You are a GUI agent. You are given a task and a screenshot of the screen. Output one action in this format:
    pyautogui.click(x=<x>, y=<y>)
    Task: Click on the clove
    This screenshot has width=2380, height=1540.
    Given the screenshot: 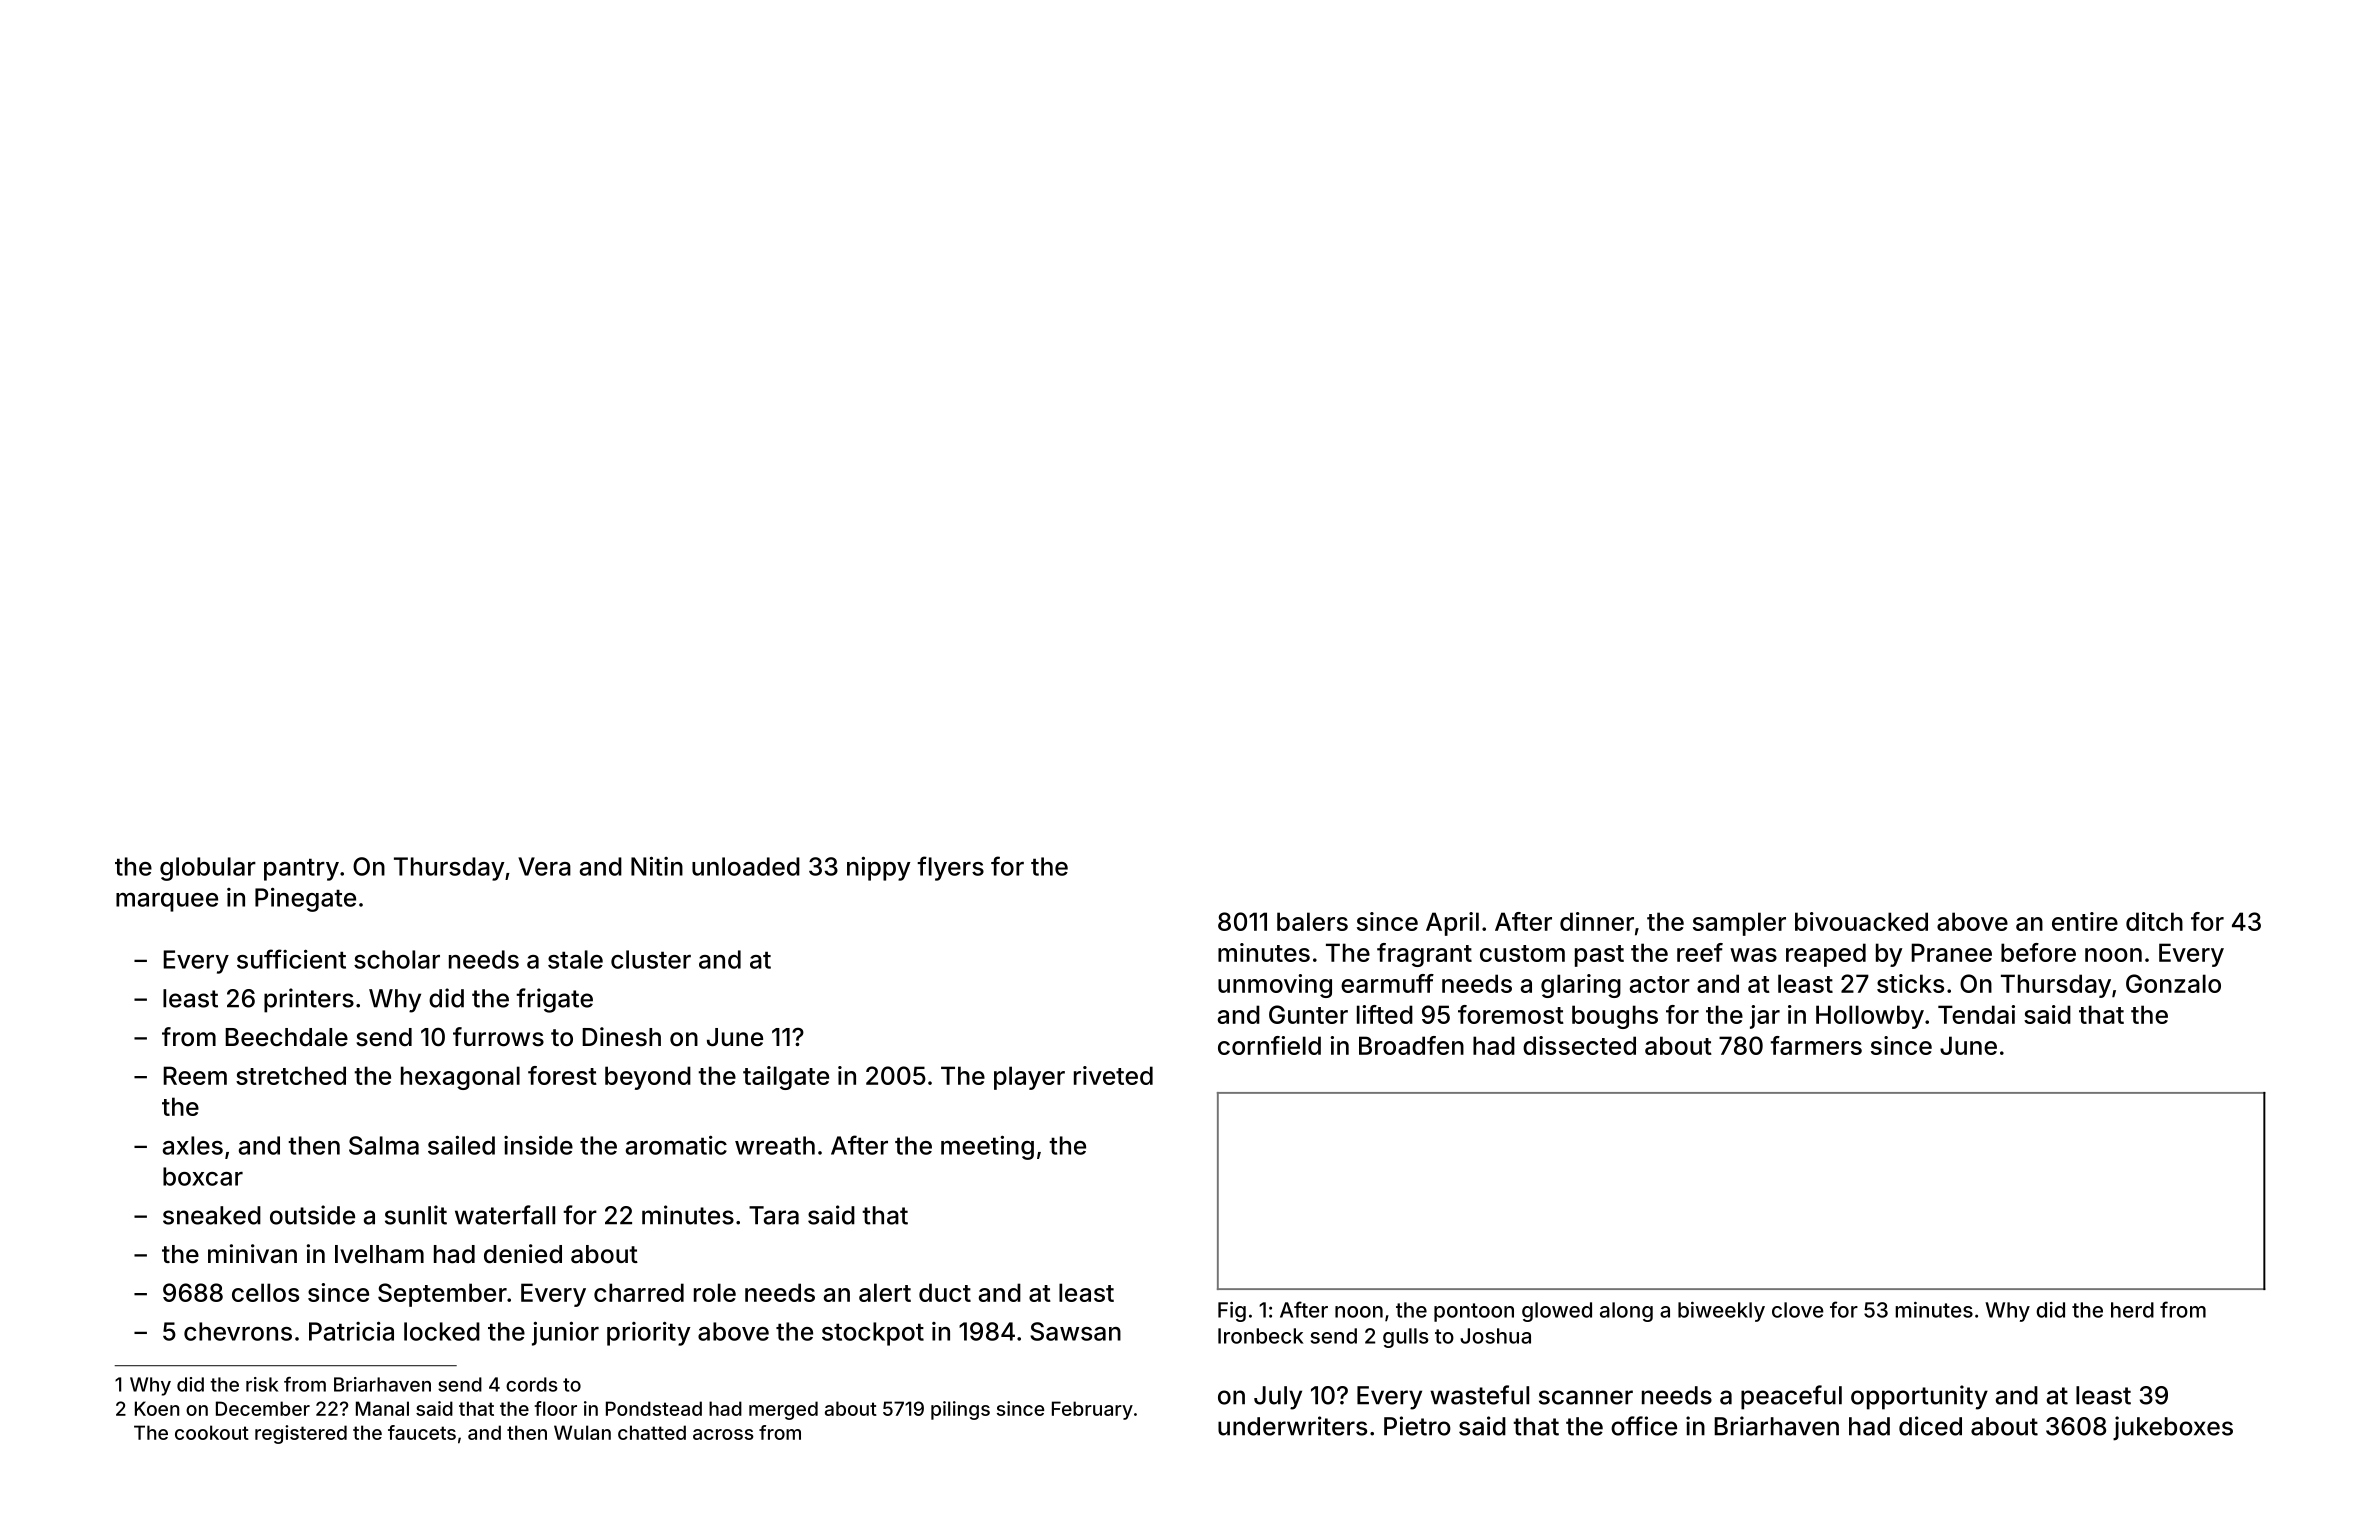 What is the action you would take?
    pyautogui.click(x=1798, y=1310)
